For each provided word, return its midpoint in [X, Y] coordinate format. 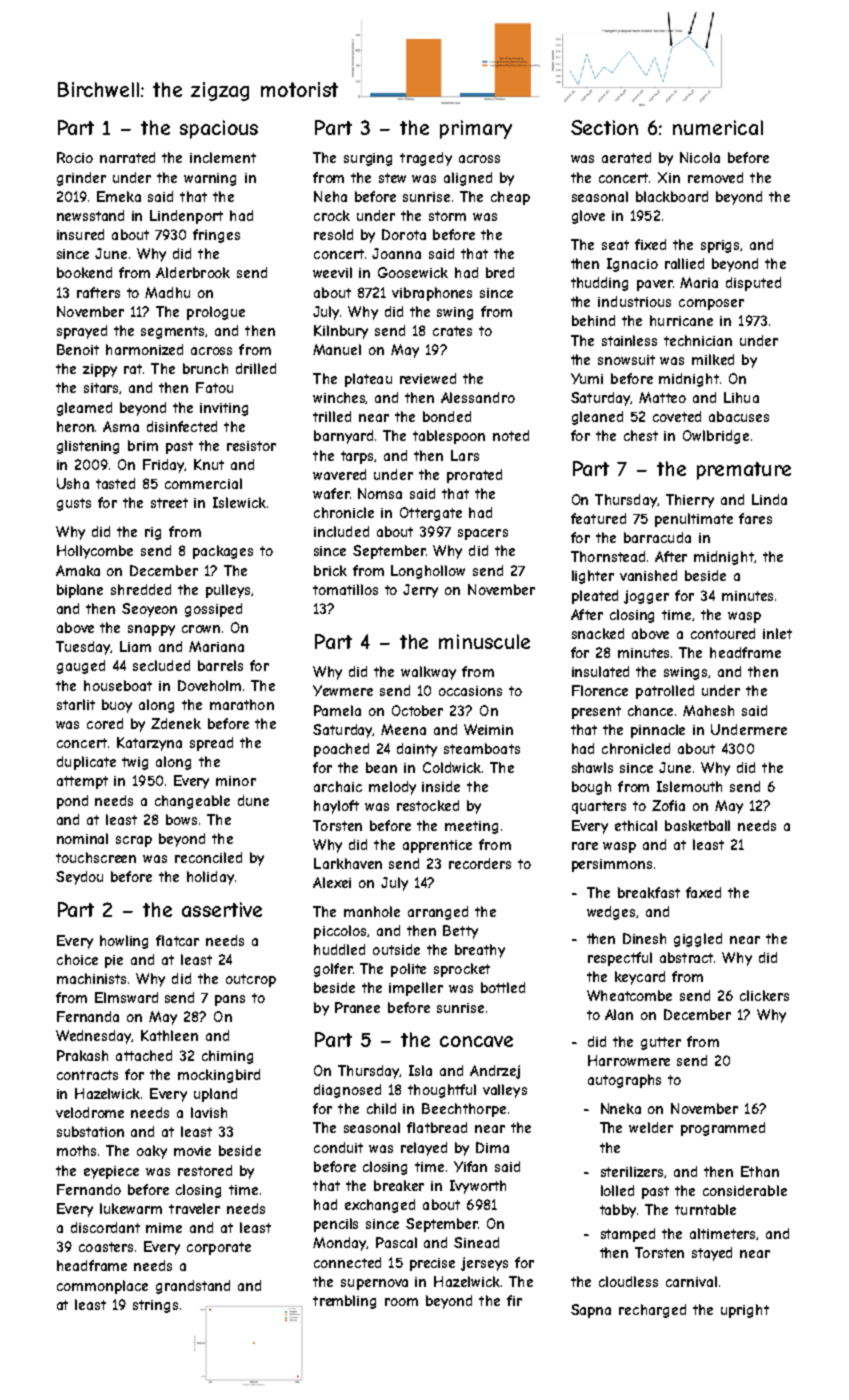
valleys [505, 1091]
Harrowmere [629, 1060]
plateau [368, 380]
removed [715, 177]
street [169, 503]
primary [476, 129]
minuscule [484, 641]
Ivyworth [478, 1187]
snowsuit [626, 360]
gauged [81, 667]
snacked [598, 633]
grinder [81, 179]
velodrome [90, 1112]
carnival [691, 1281]
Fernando [89, 1189]
